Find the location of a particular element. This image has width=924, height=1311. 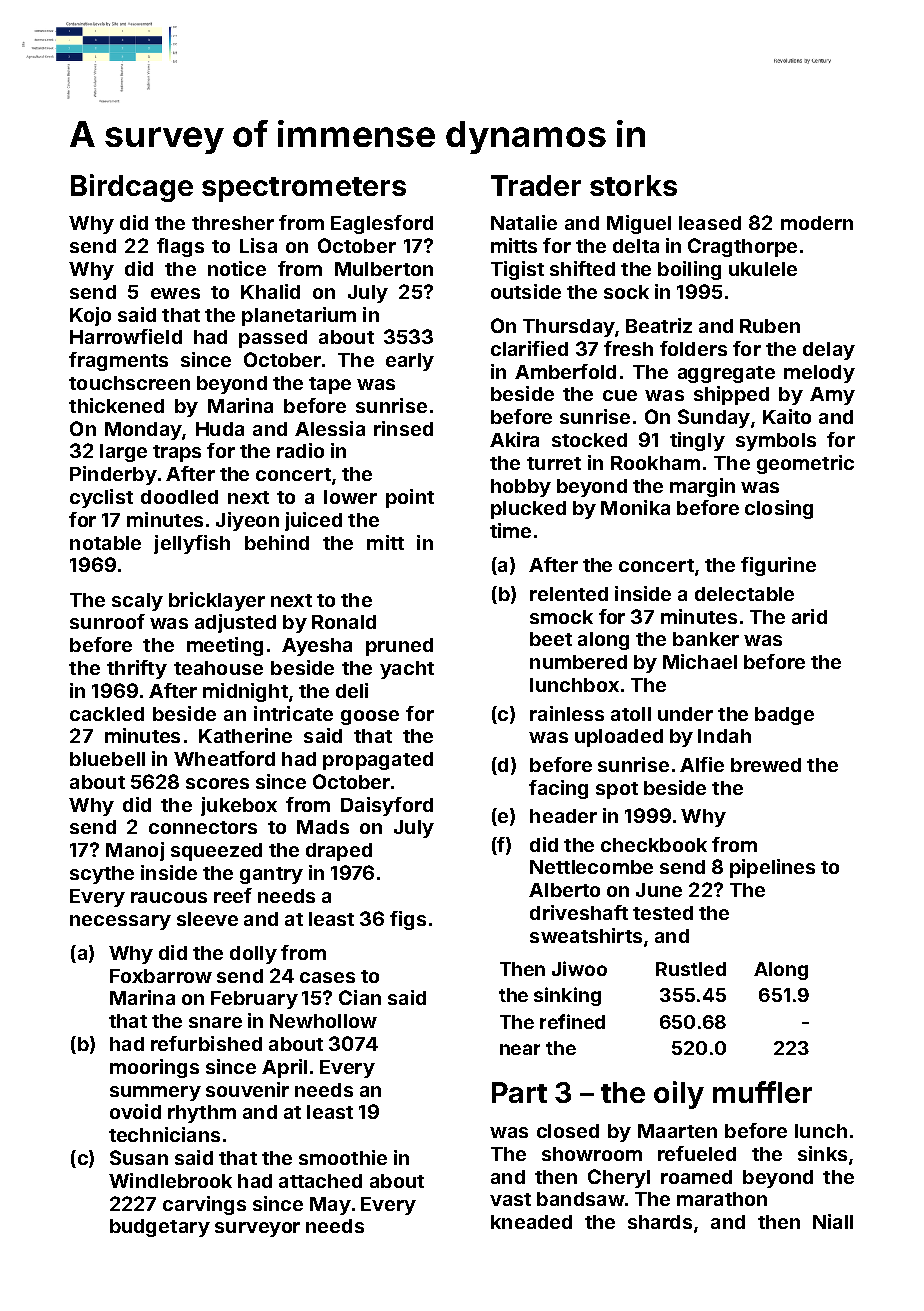

necessary is located at coordinates (120, 922).
